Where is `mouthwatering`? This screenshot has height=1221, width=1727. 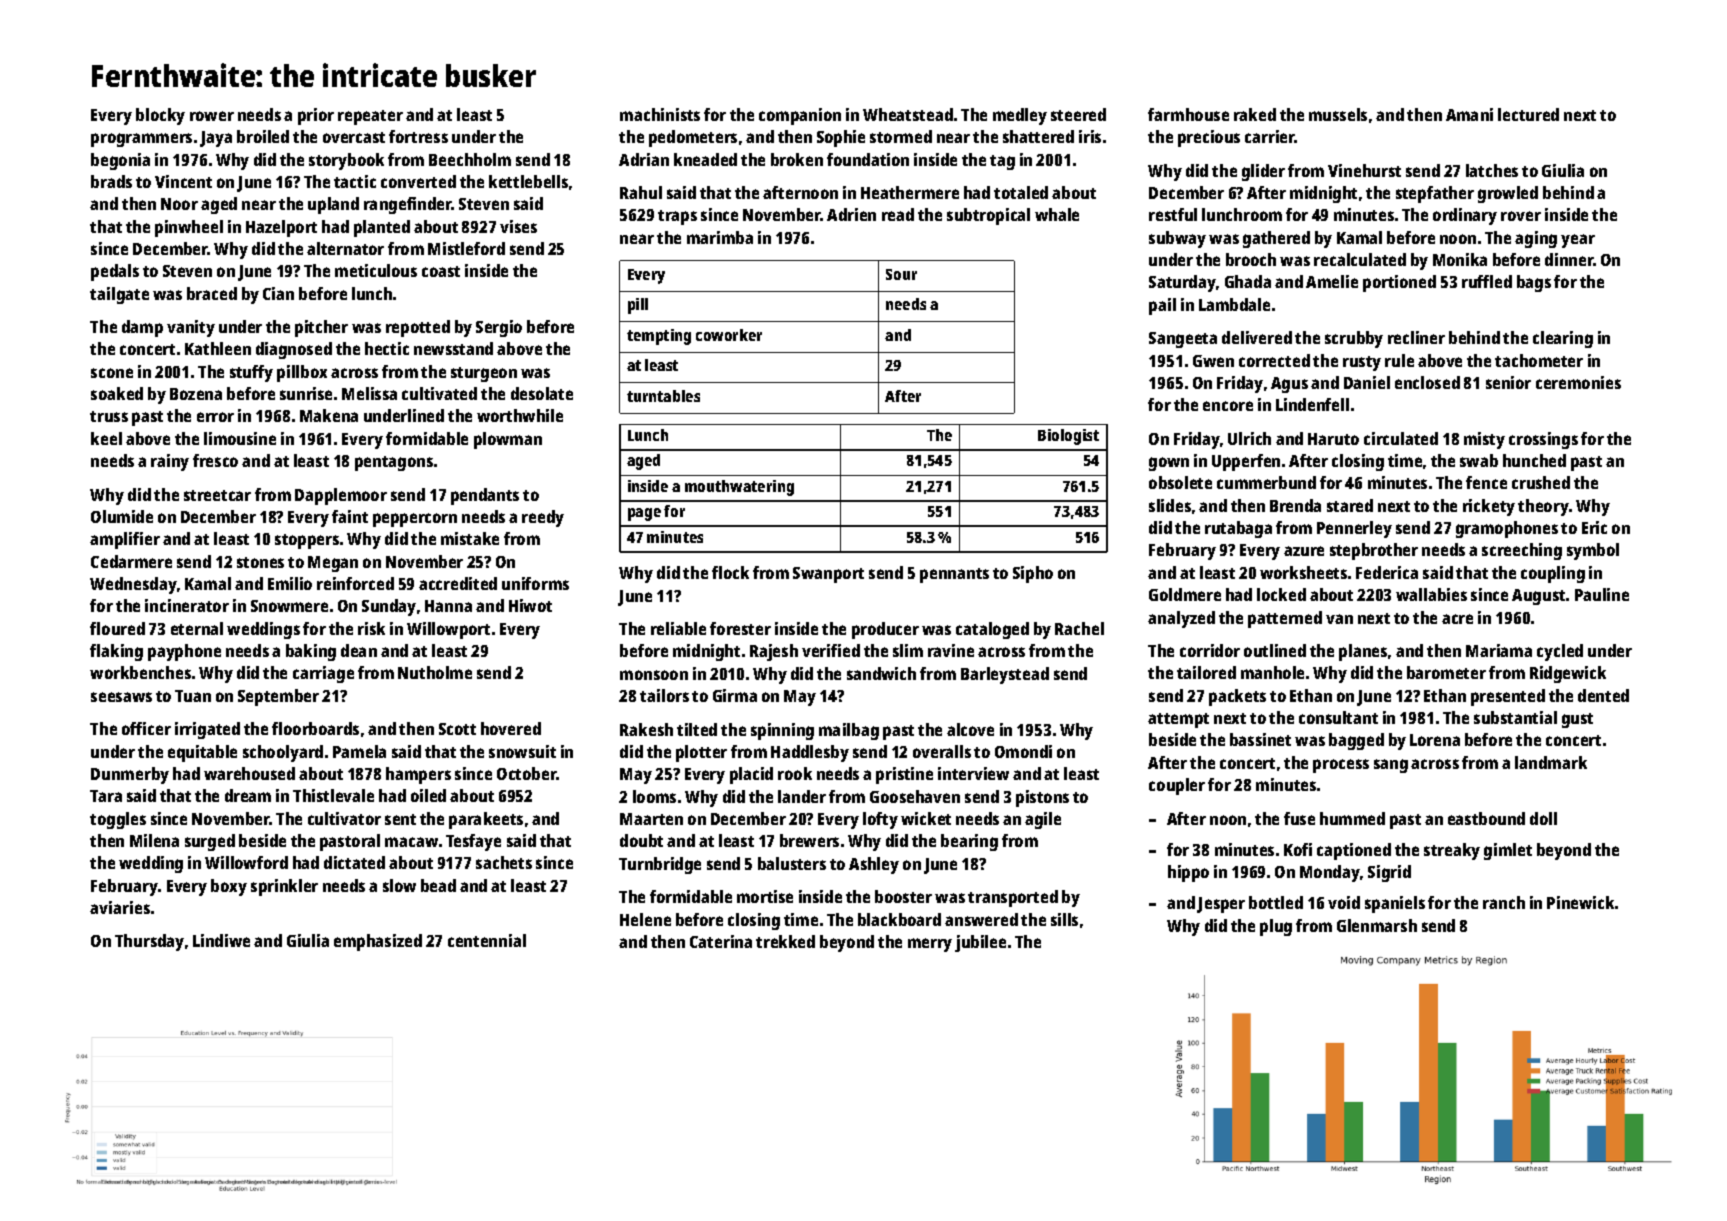 mouthwatering is located at coordinates (739, 488).
